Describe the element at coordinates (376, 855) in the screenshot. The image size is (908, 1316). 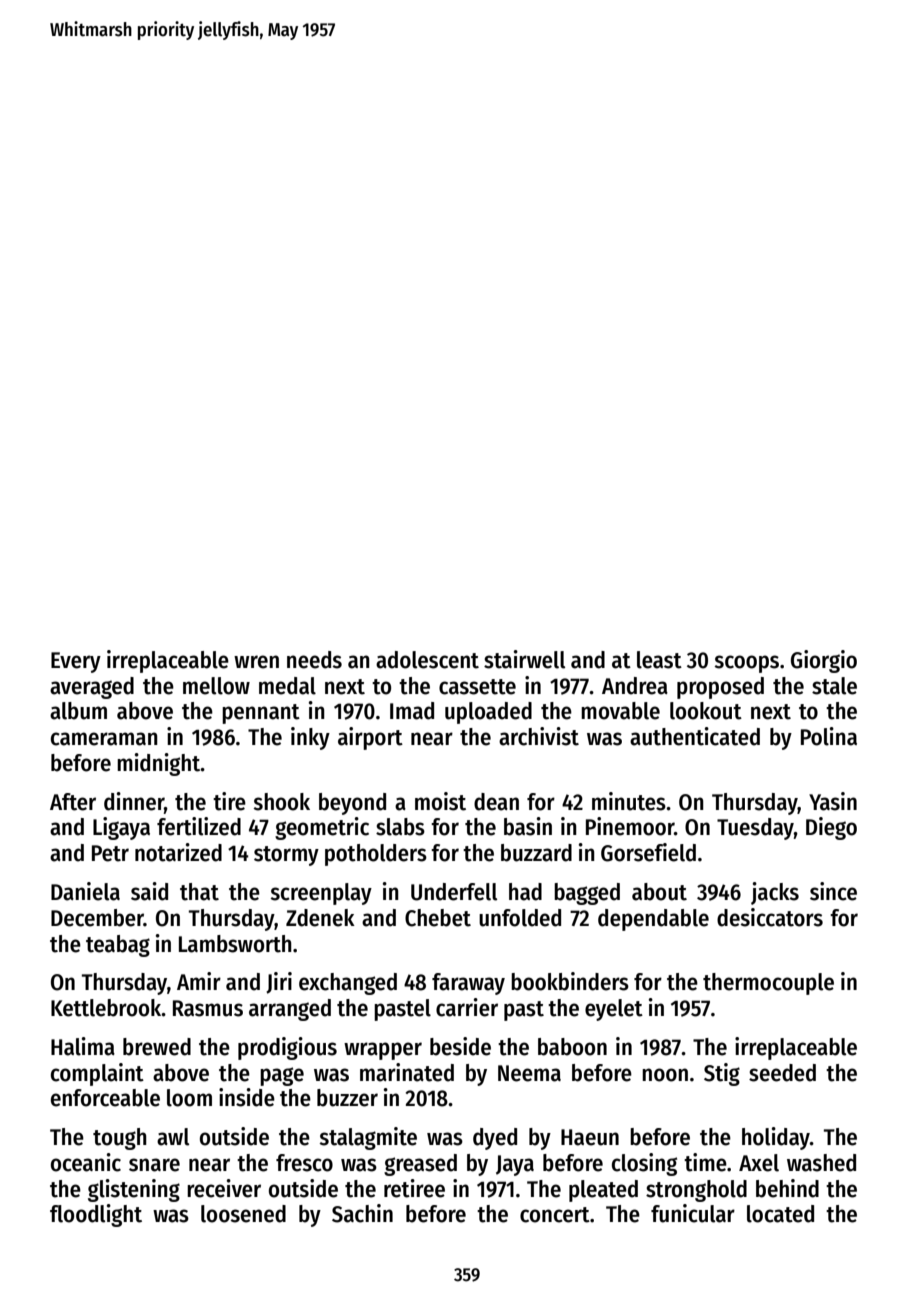
I see `potholders` at that location.
